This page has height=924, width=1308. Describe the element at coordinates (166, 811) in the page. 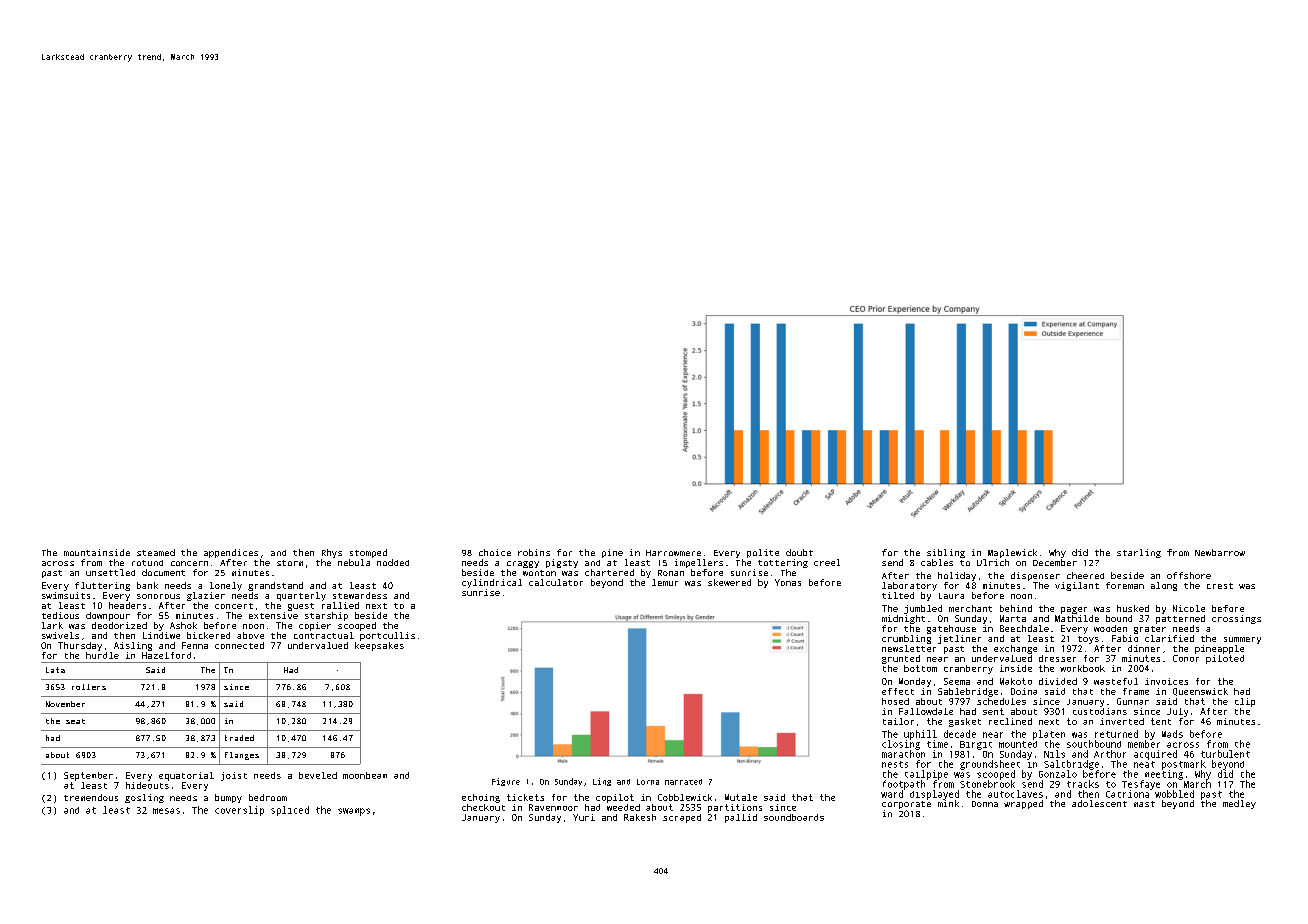

I see `mesas` at that location.
